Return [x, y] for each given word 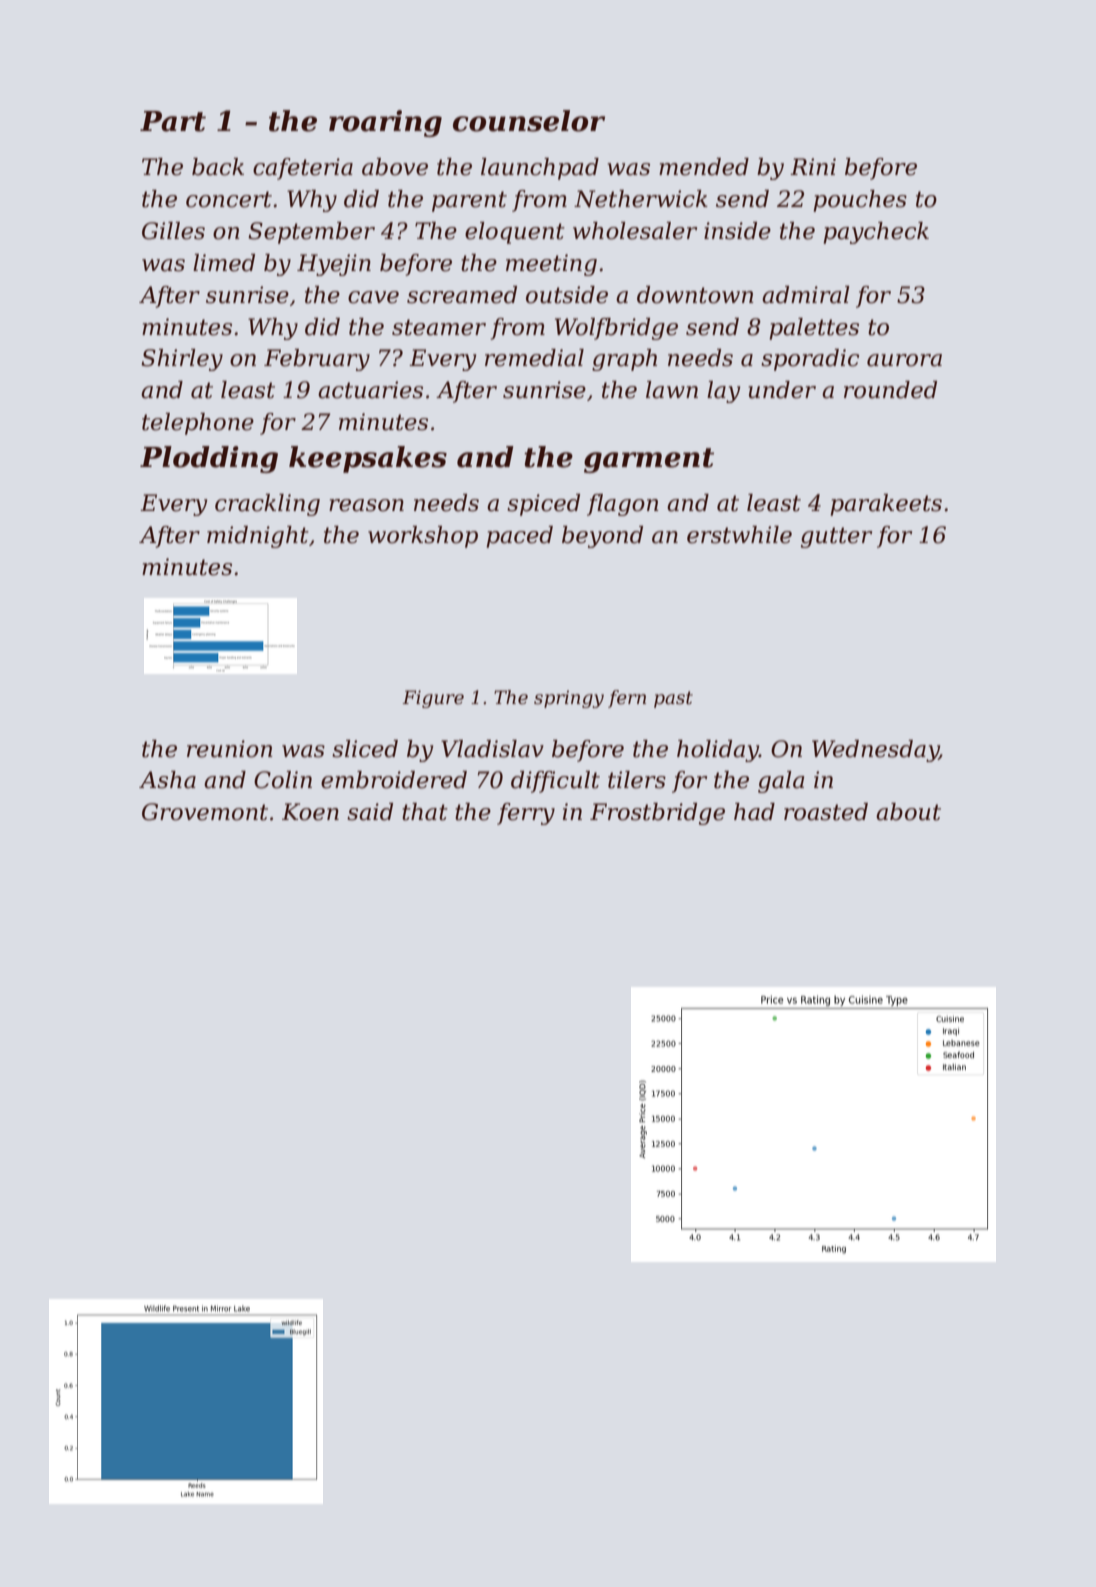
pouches [860, 201]
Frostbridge [657, 814]
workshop [423, 537]
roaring [385, 123]
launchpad [540, 169]
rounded [890, 390]
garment [649, 460]
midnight [258, 537]
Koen [310, 812]
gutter [836, 537]
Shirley [182, 360]
